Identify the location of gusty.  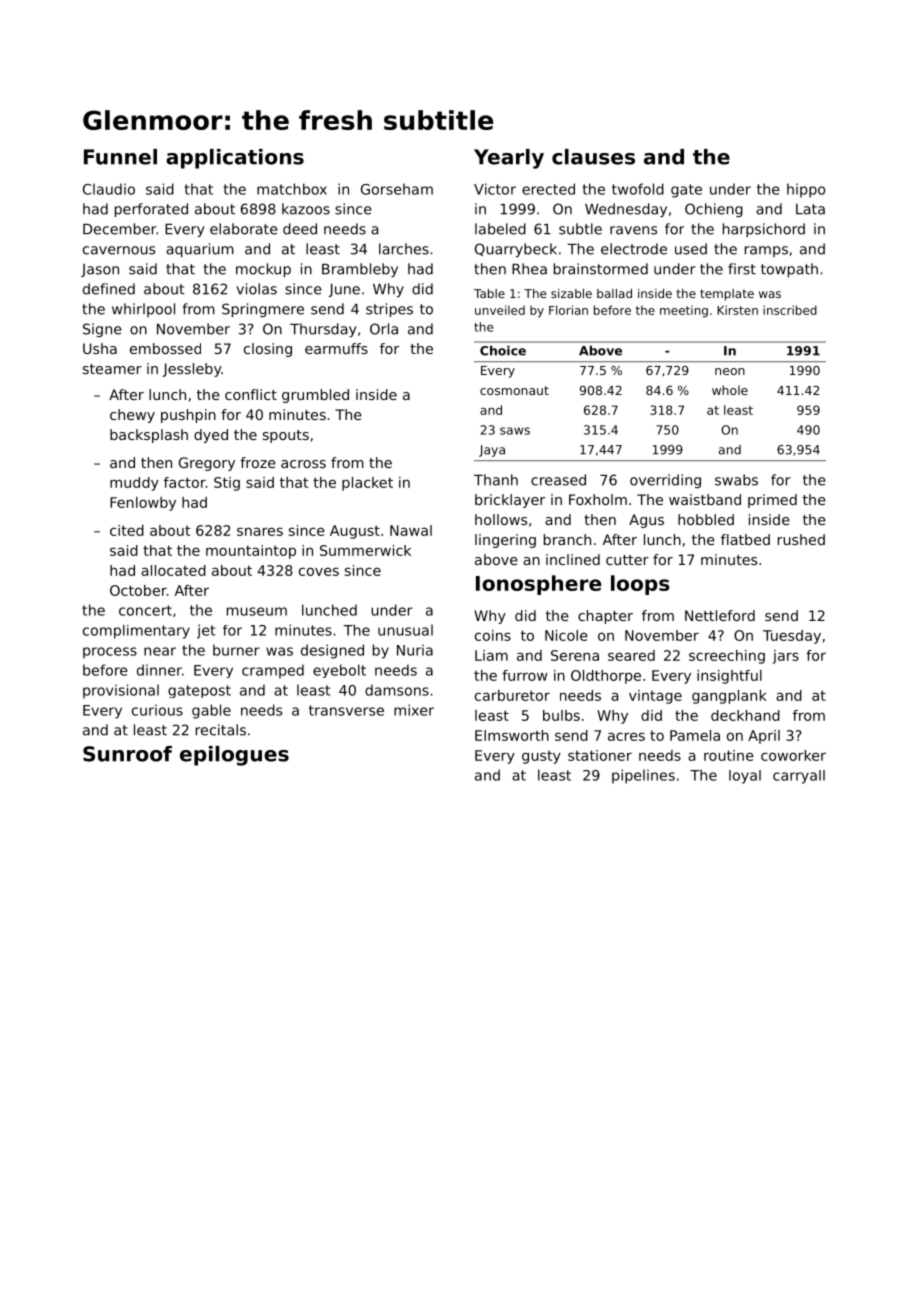
(541, 757).
